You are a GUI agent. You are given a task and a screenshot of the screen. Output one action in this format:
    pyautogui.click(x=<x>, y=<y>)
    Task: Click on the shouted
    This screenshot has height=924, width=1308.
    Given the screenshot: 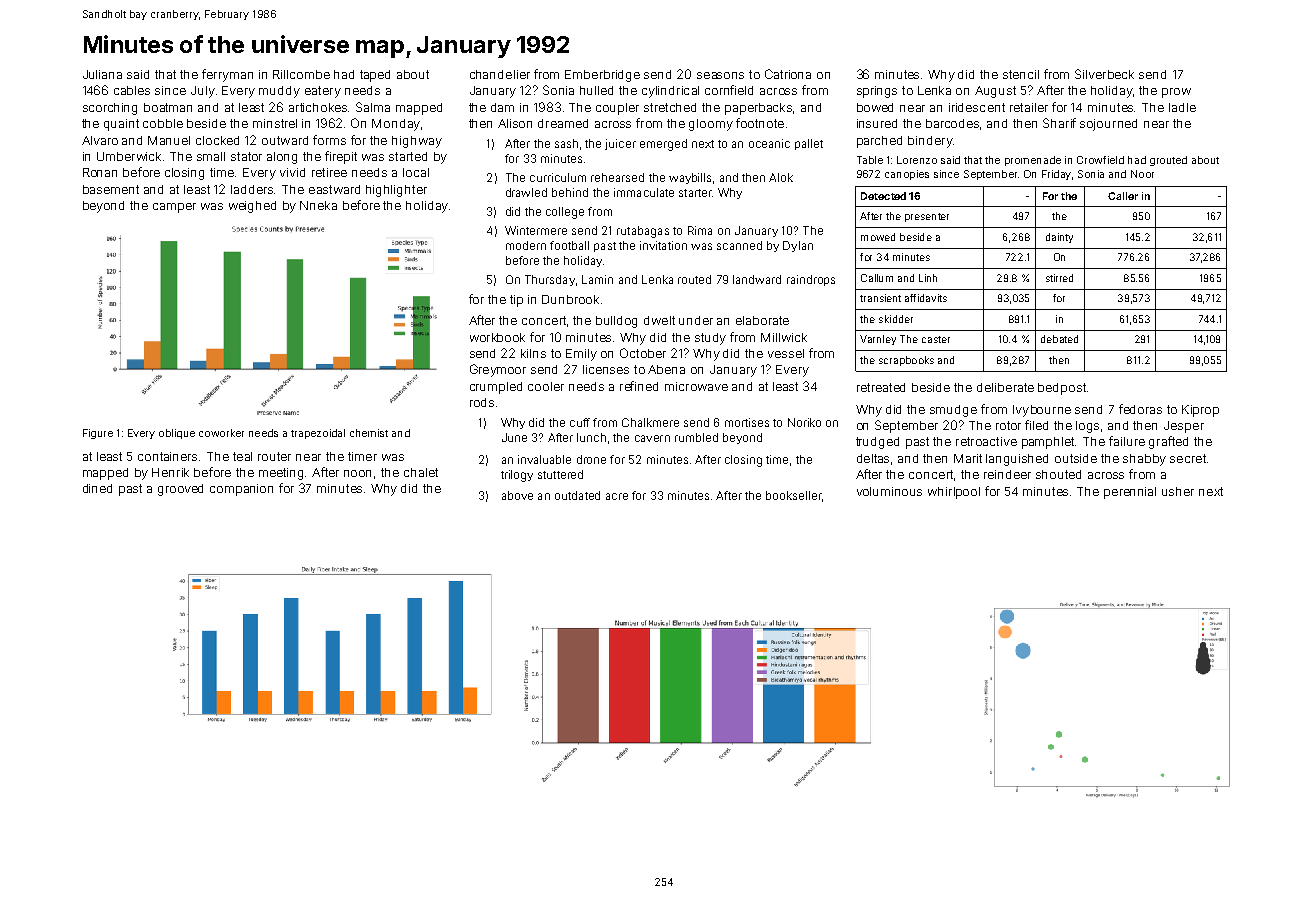 What is the action you would take?
    pyautogui.click(x=1058, y=474)
